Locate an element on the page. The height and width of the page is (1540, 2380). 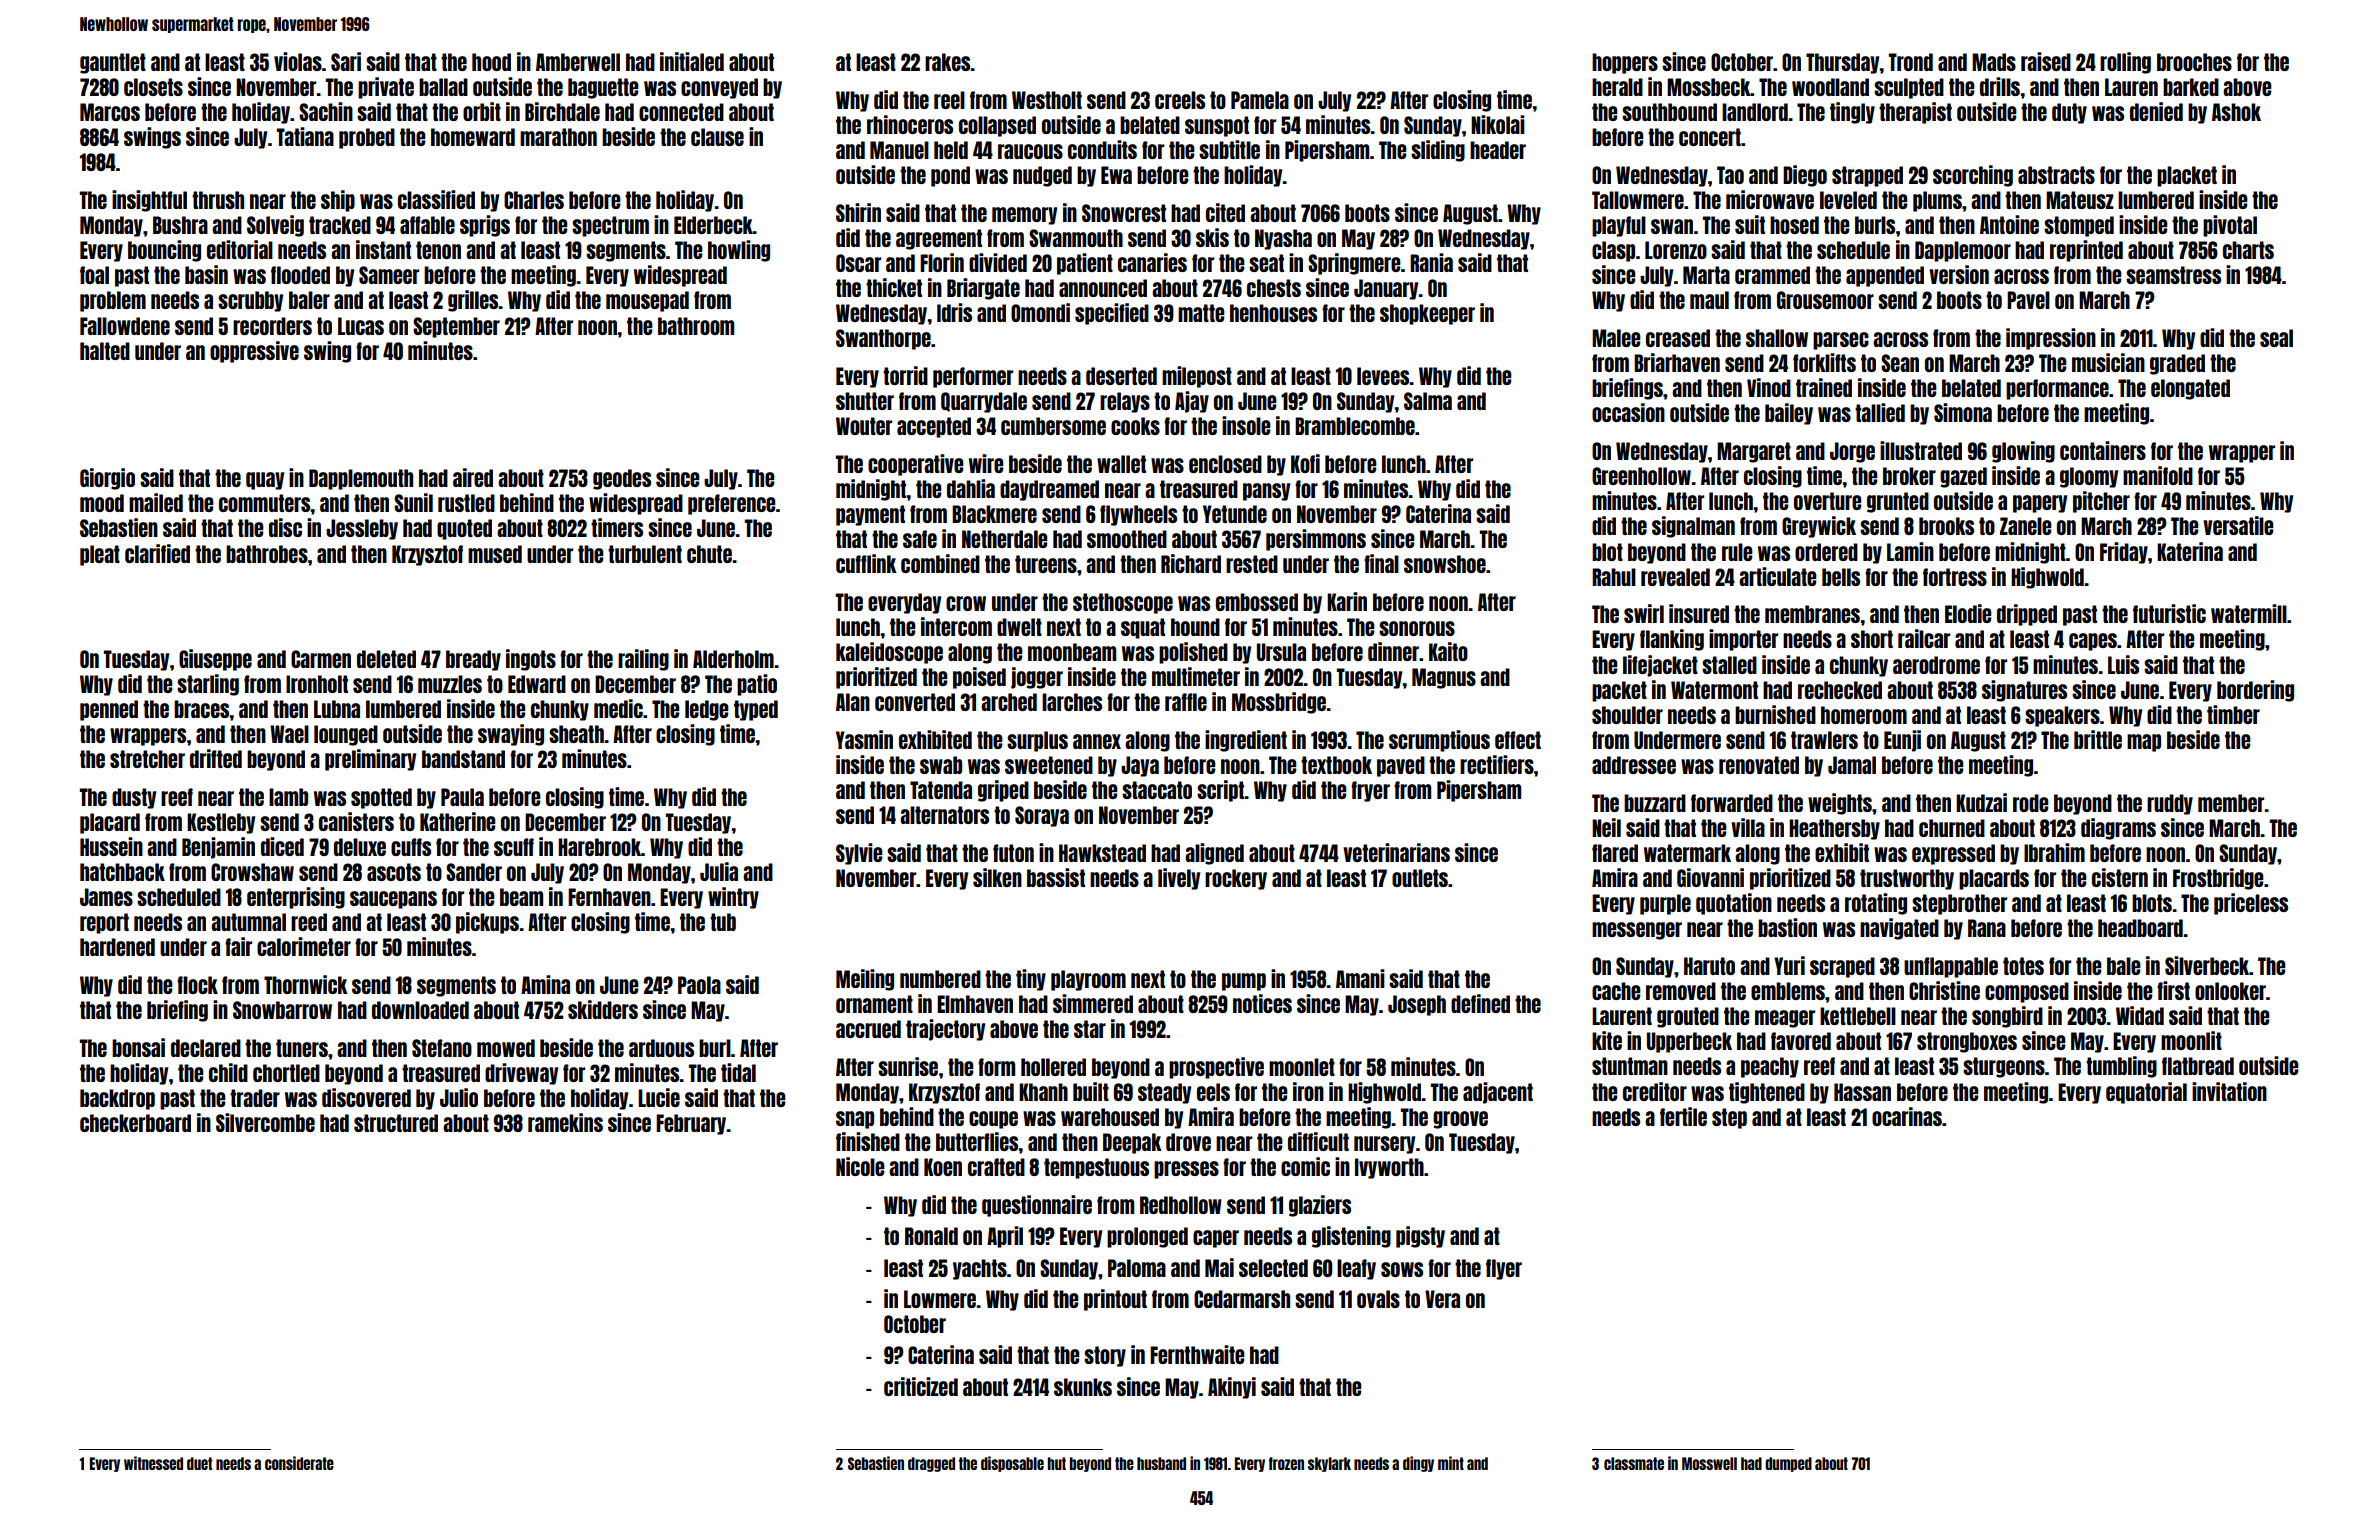
bonsai is located at coordinates (138, 1047).
